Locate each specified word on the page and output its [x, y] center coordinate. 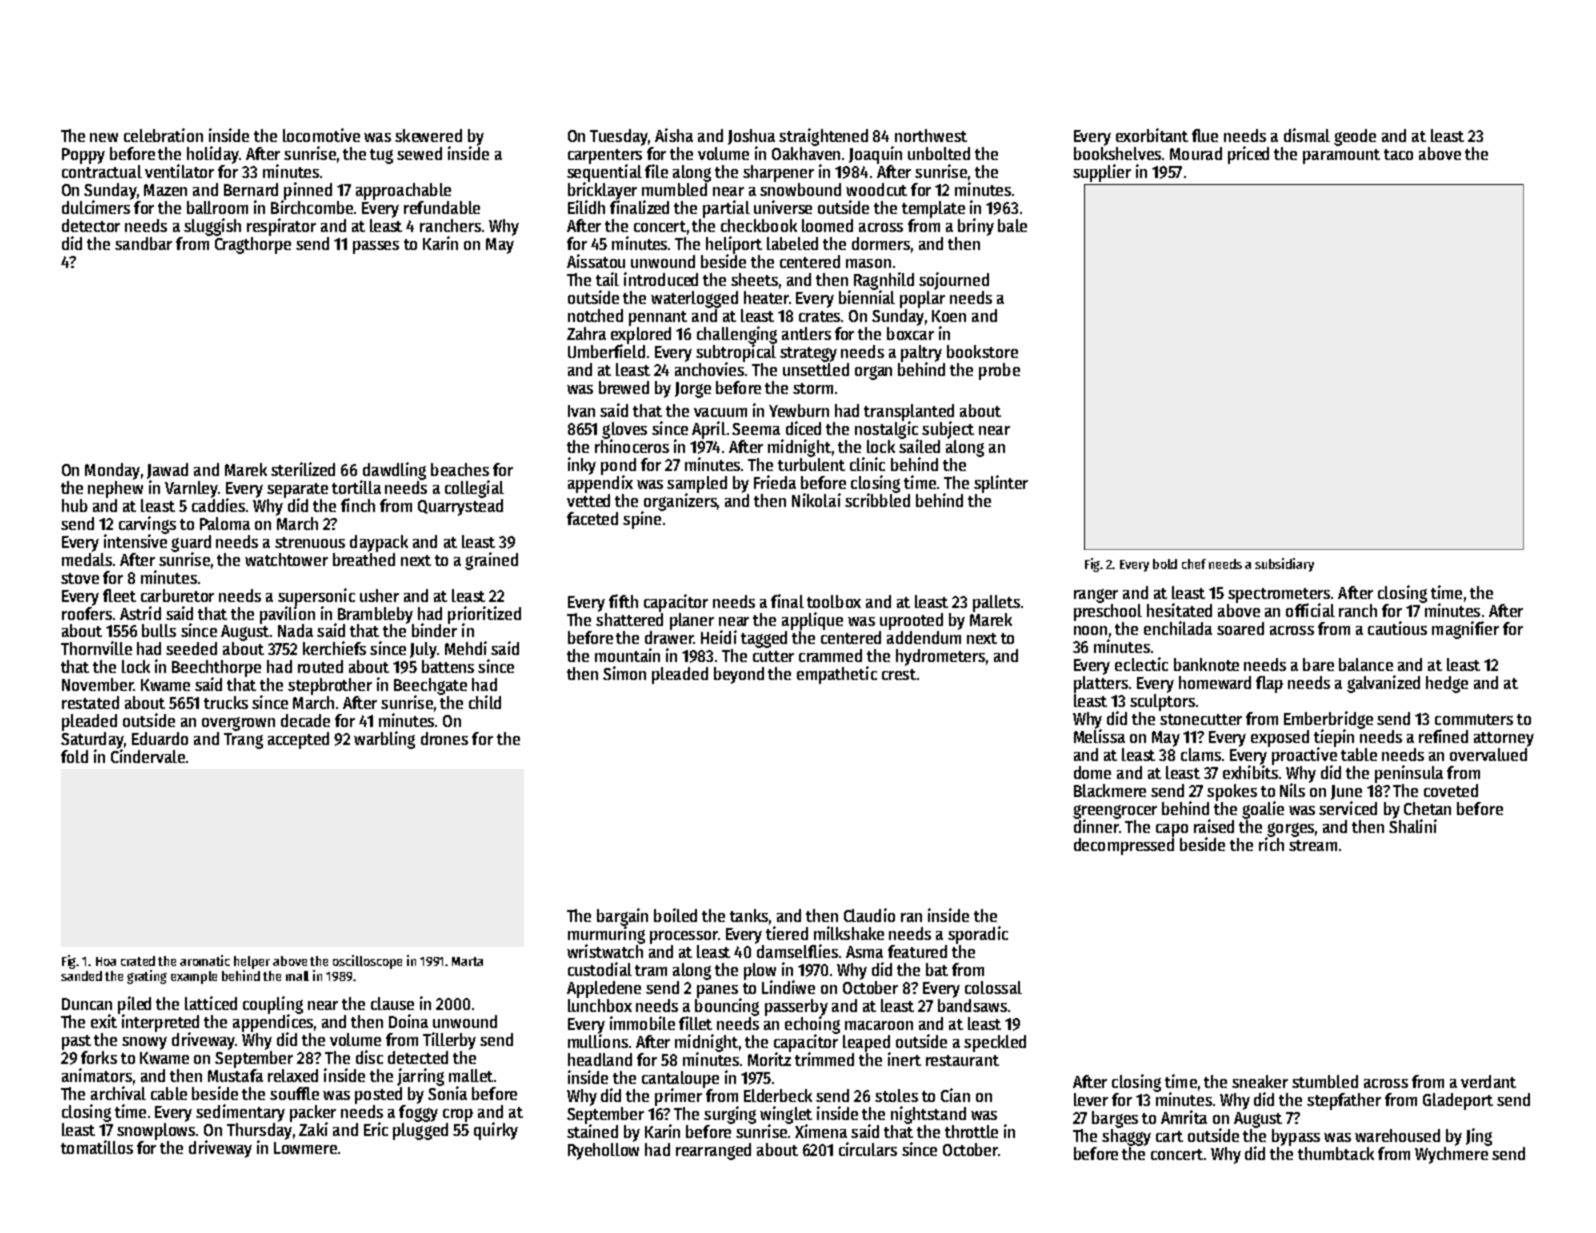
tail [607, 279]
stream [1313, 845]
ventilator [179, 171]
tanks [749, 915]
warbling [384, 740]
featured [917, 951]
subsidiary [1284, 565]
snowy [144, 1043]
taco [1398, 154]
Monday [112, 471]
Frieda [775, 482]
